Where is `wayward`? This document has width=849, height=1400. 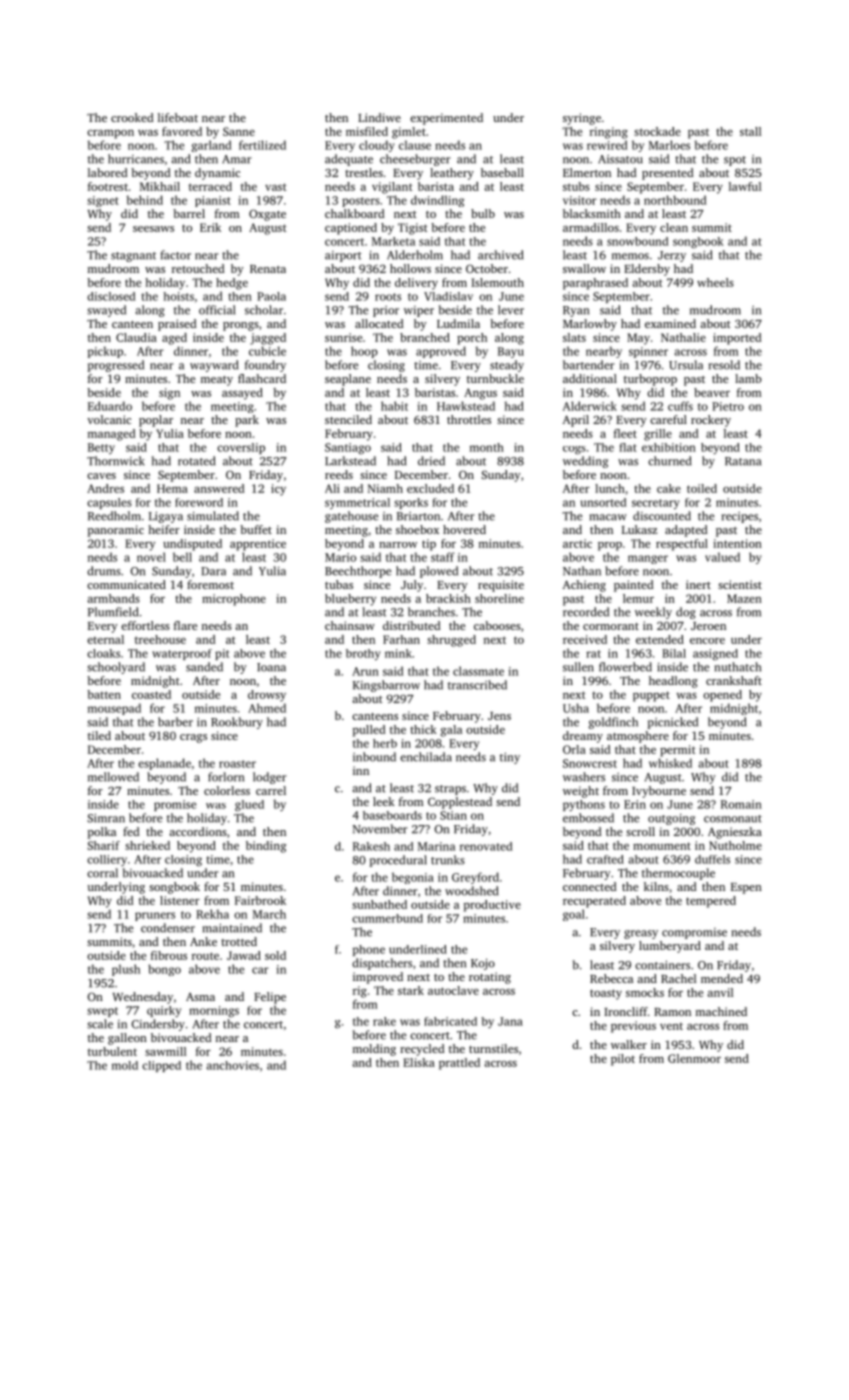
wayward is located at coordinates (214, 366).
